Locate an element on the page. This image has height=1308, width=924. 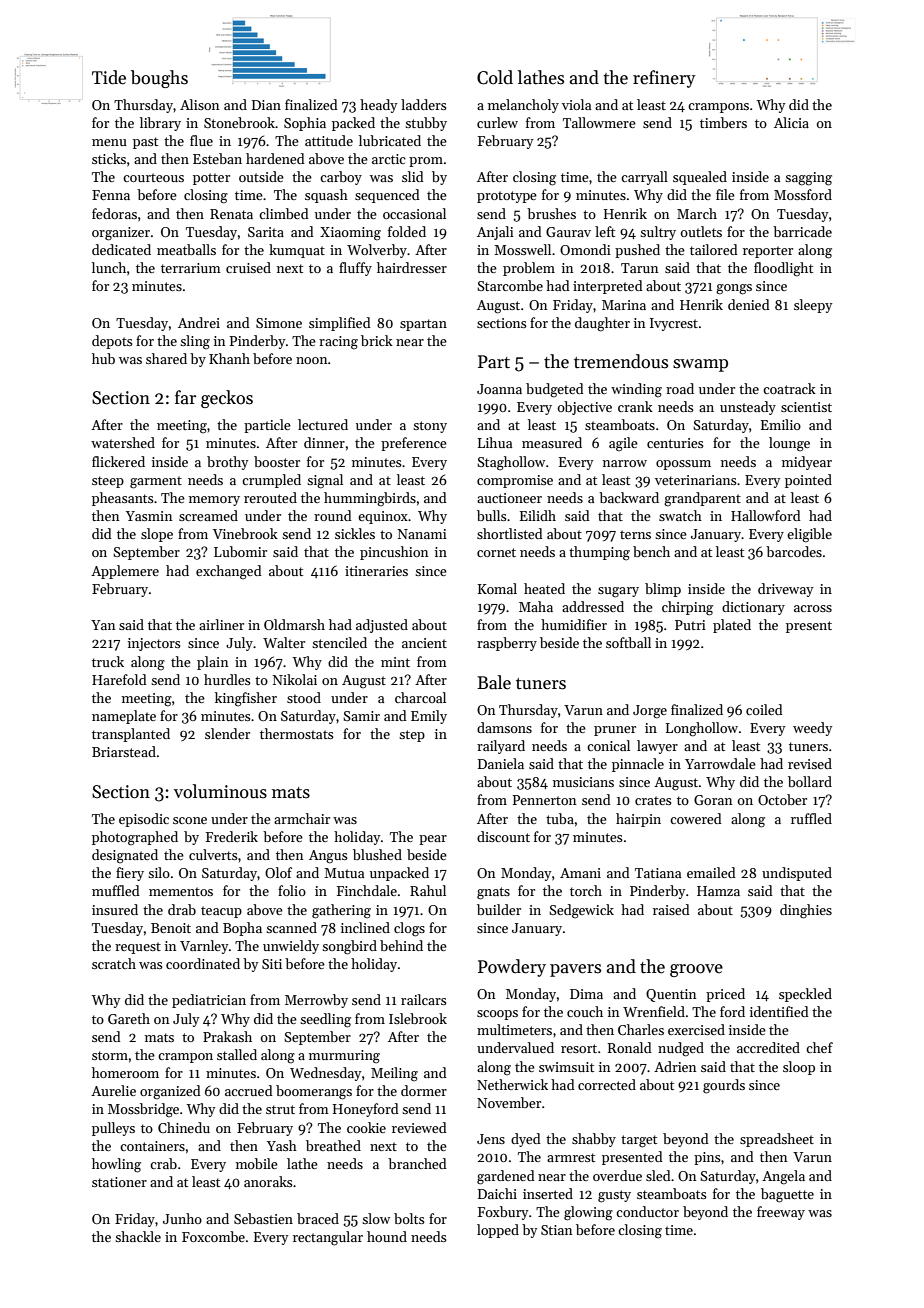
priced is located at coordinates (725, 995).
